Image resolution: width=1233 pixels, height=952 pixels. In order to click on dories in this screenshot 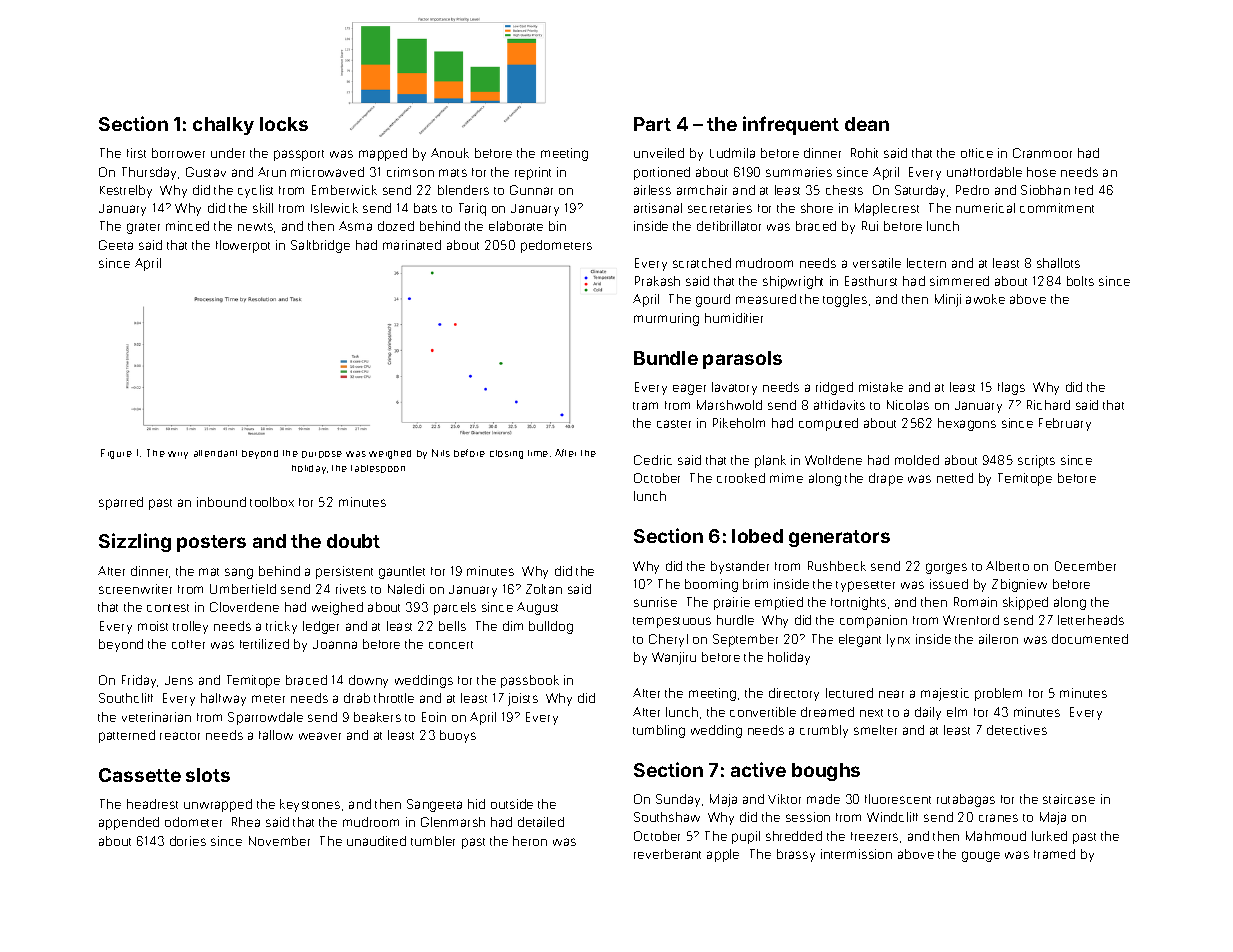, I will do `click(188, 841)`.
